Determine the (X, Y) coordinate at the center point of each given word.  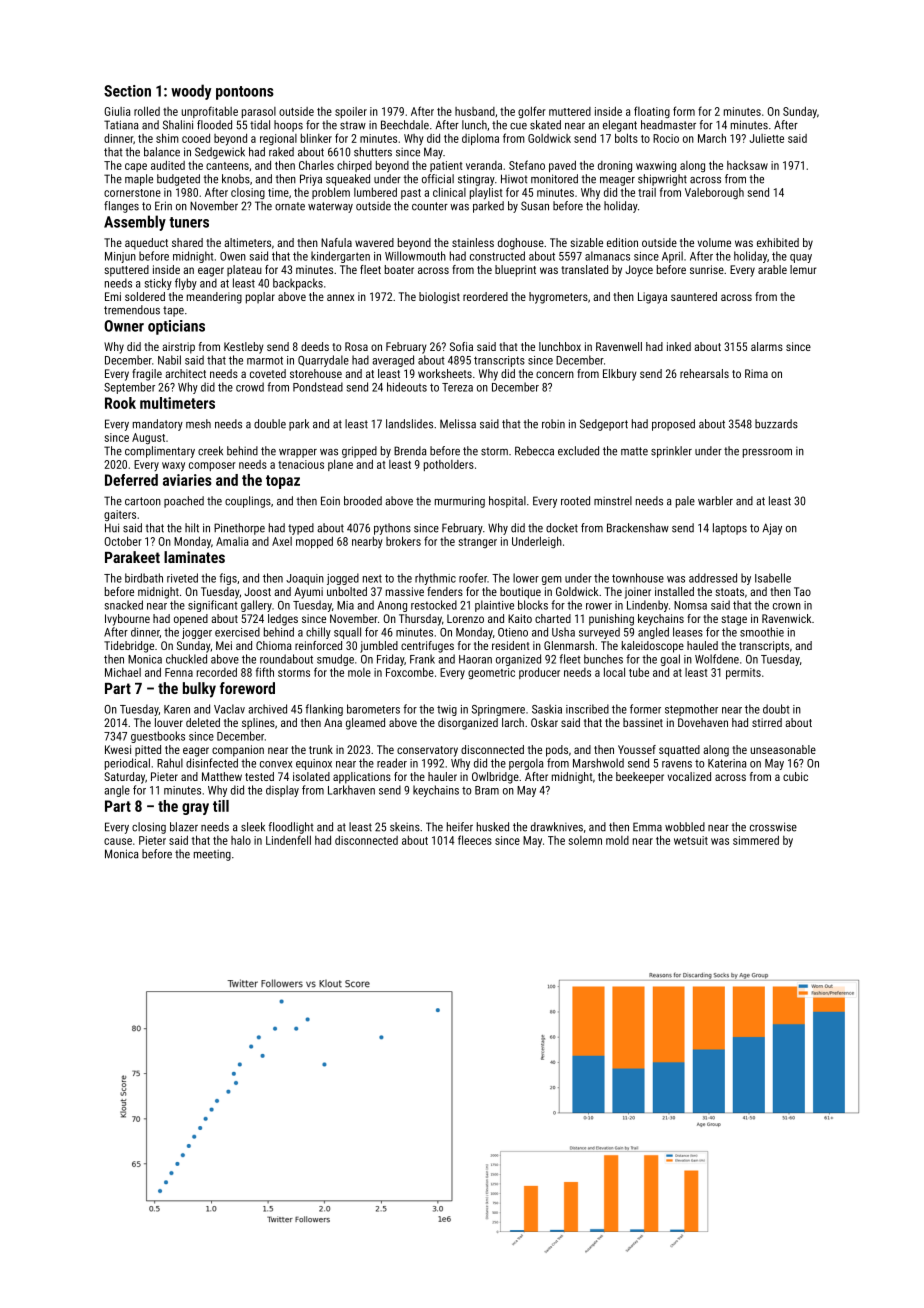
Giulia (117, 111)
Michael (123, 672)
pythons (392, 529)
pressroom (767, 453)
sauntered (694, 296)
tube (639, 672)
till (221, 806)
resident (511, 645)
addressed (713, 578)
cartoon (143, 501)
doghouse (521, 244)
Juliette (767, 138)
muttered (570, 111)
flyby (186, 284)
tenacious (301, 464)
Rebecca (534, 451)
